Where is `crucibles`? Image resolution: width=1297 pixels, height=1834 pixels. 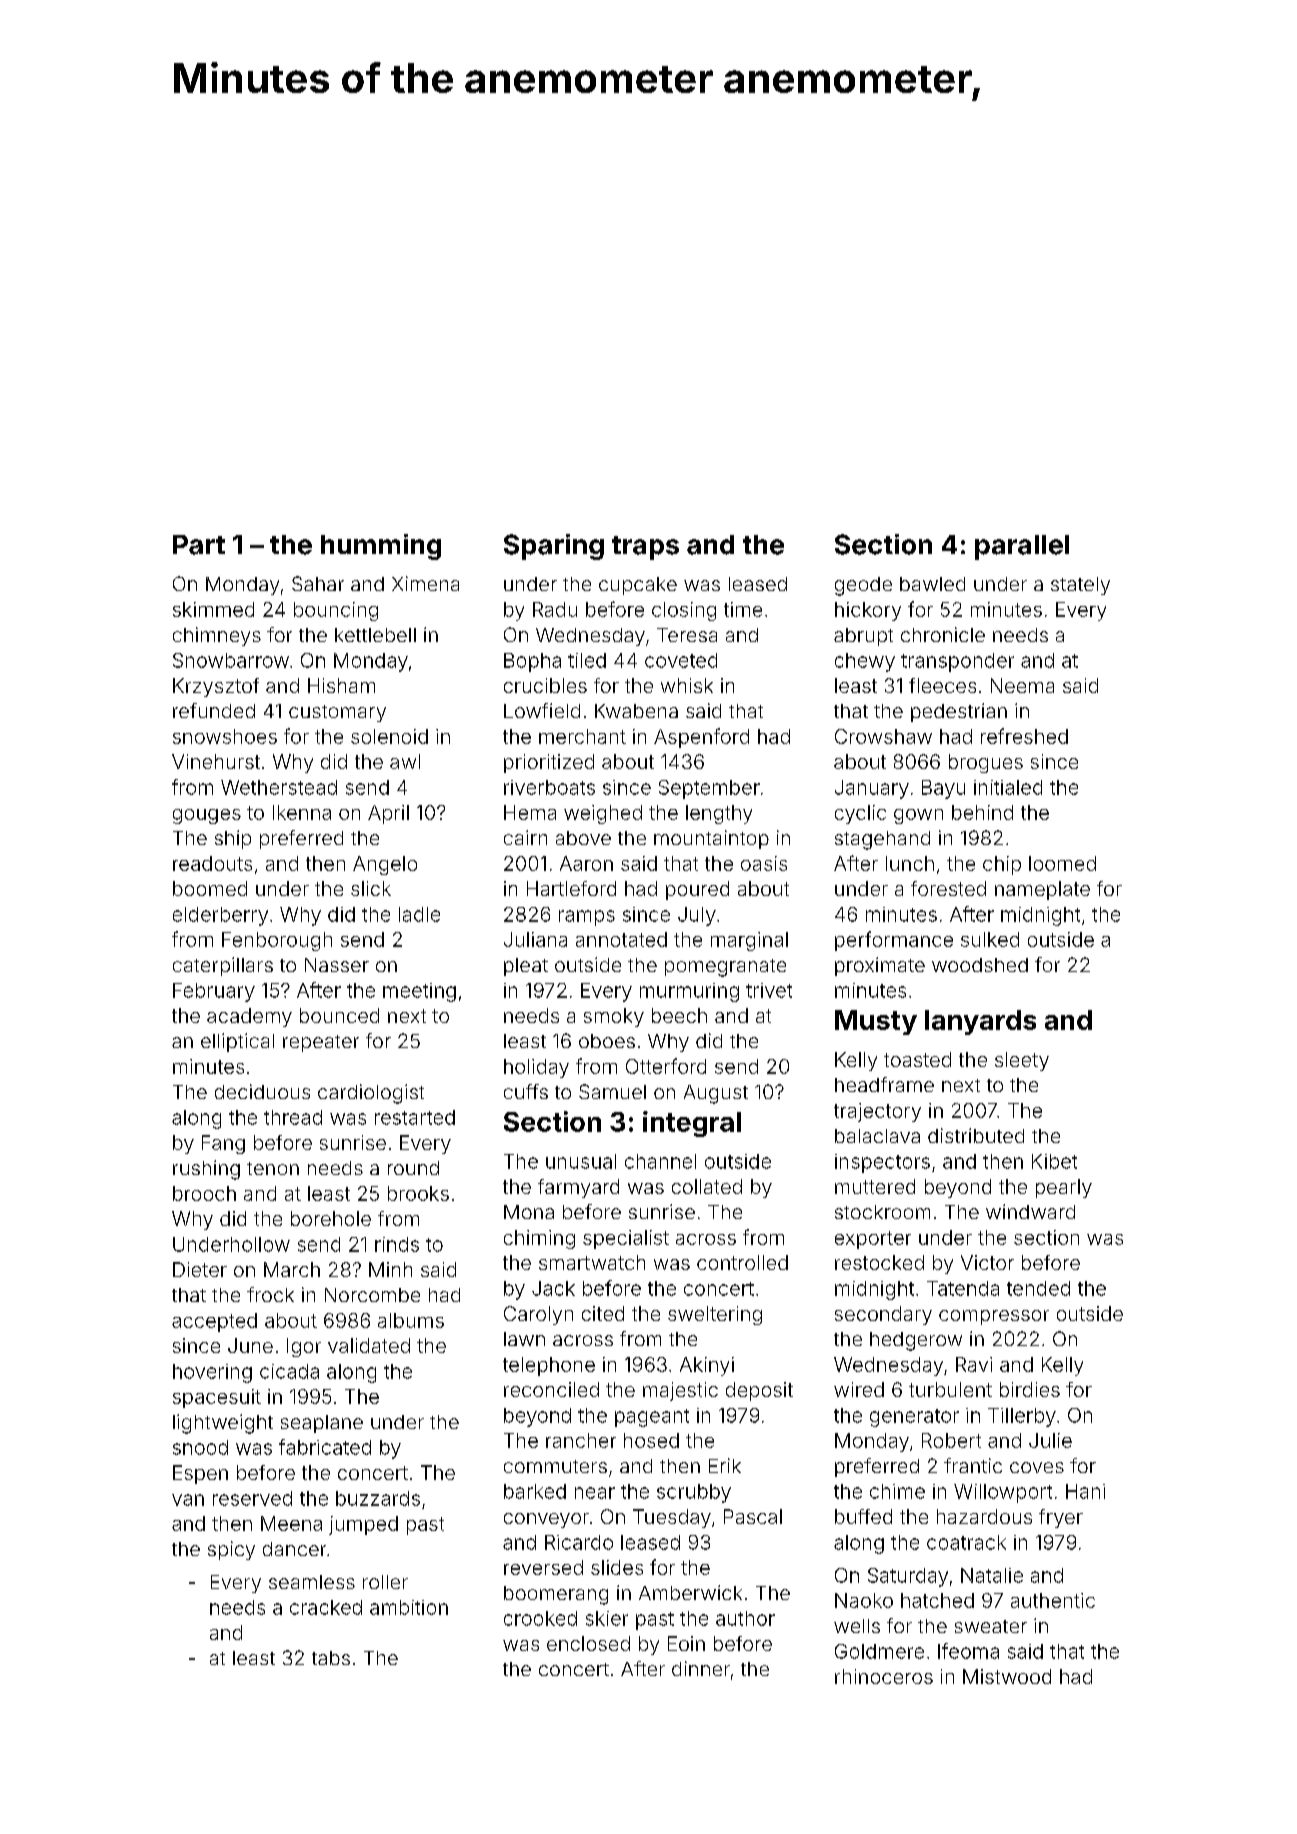 crucibles is located at coordinates (545, 685).
